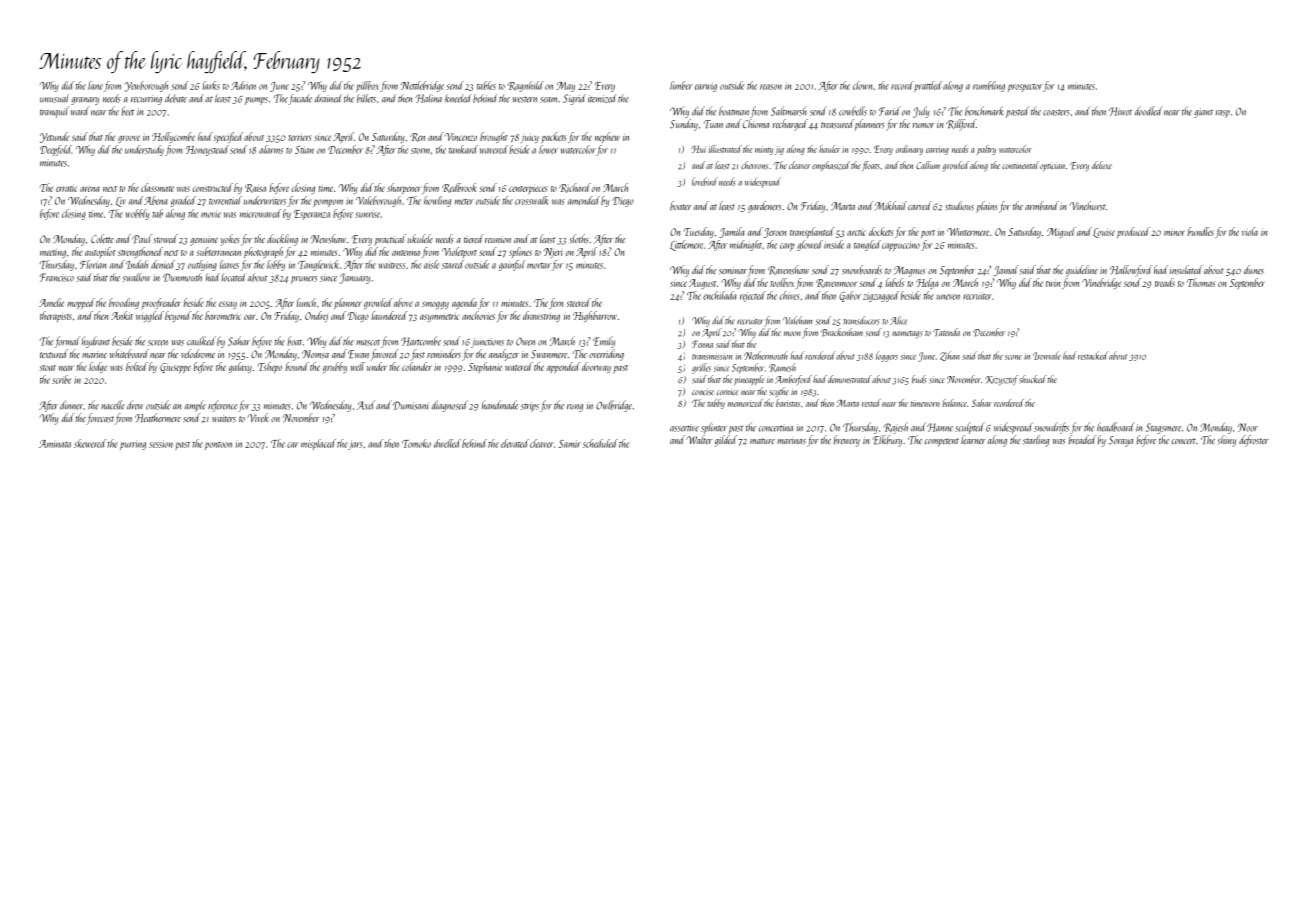  I want to click on itemized, so click(602, 98).
